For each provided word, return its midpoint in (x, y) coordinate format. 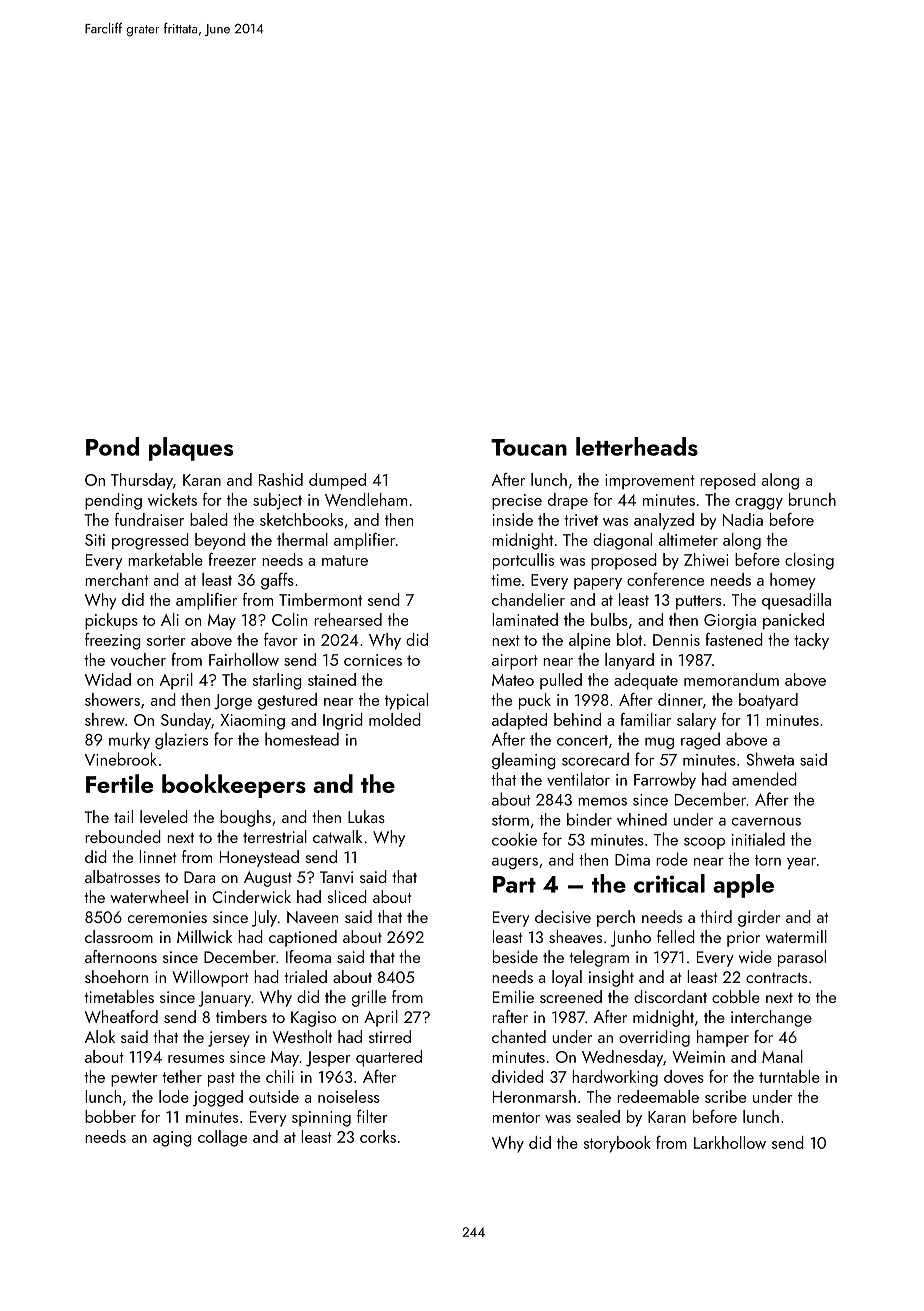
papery (598, 584)
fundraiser (149, 519)
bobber (110, 1116)
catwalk (337, 836)
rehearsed (348, 619)
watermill (796, 936)
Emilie (513, 996)
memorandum (731, 679)
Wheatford (121, 1016)
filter (372, 1116)
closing (809, 561)
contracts (776, 978)
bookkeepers (234, 786)
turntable (789, 1076)
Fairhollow (244, 659)
